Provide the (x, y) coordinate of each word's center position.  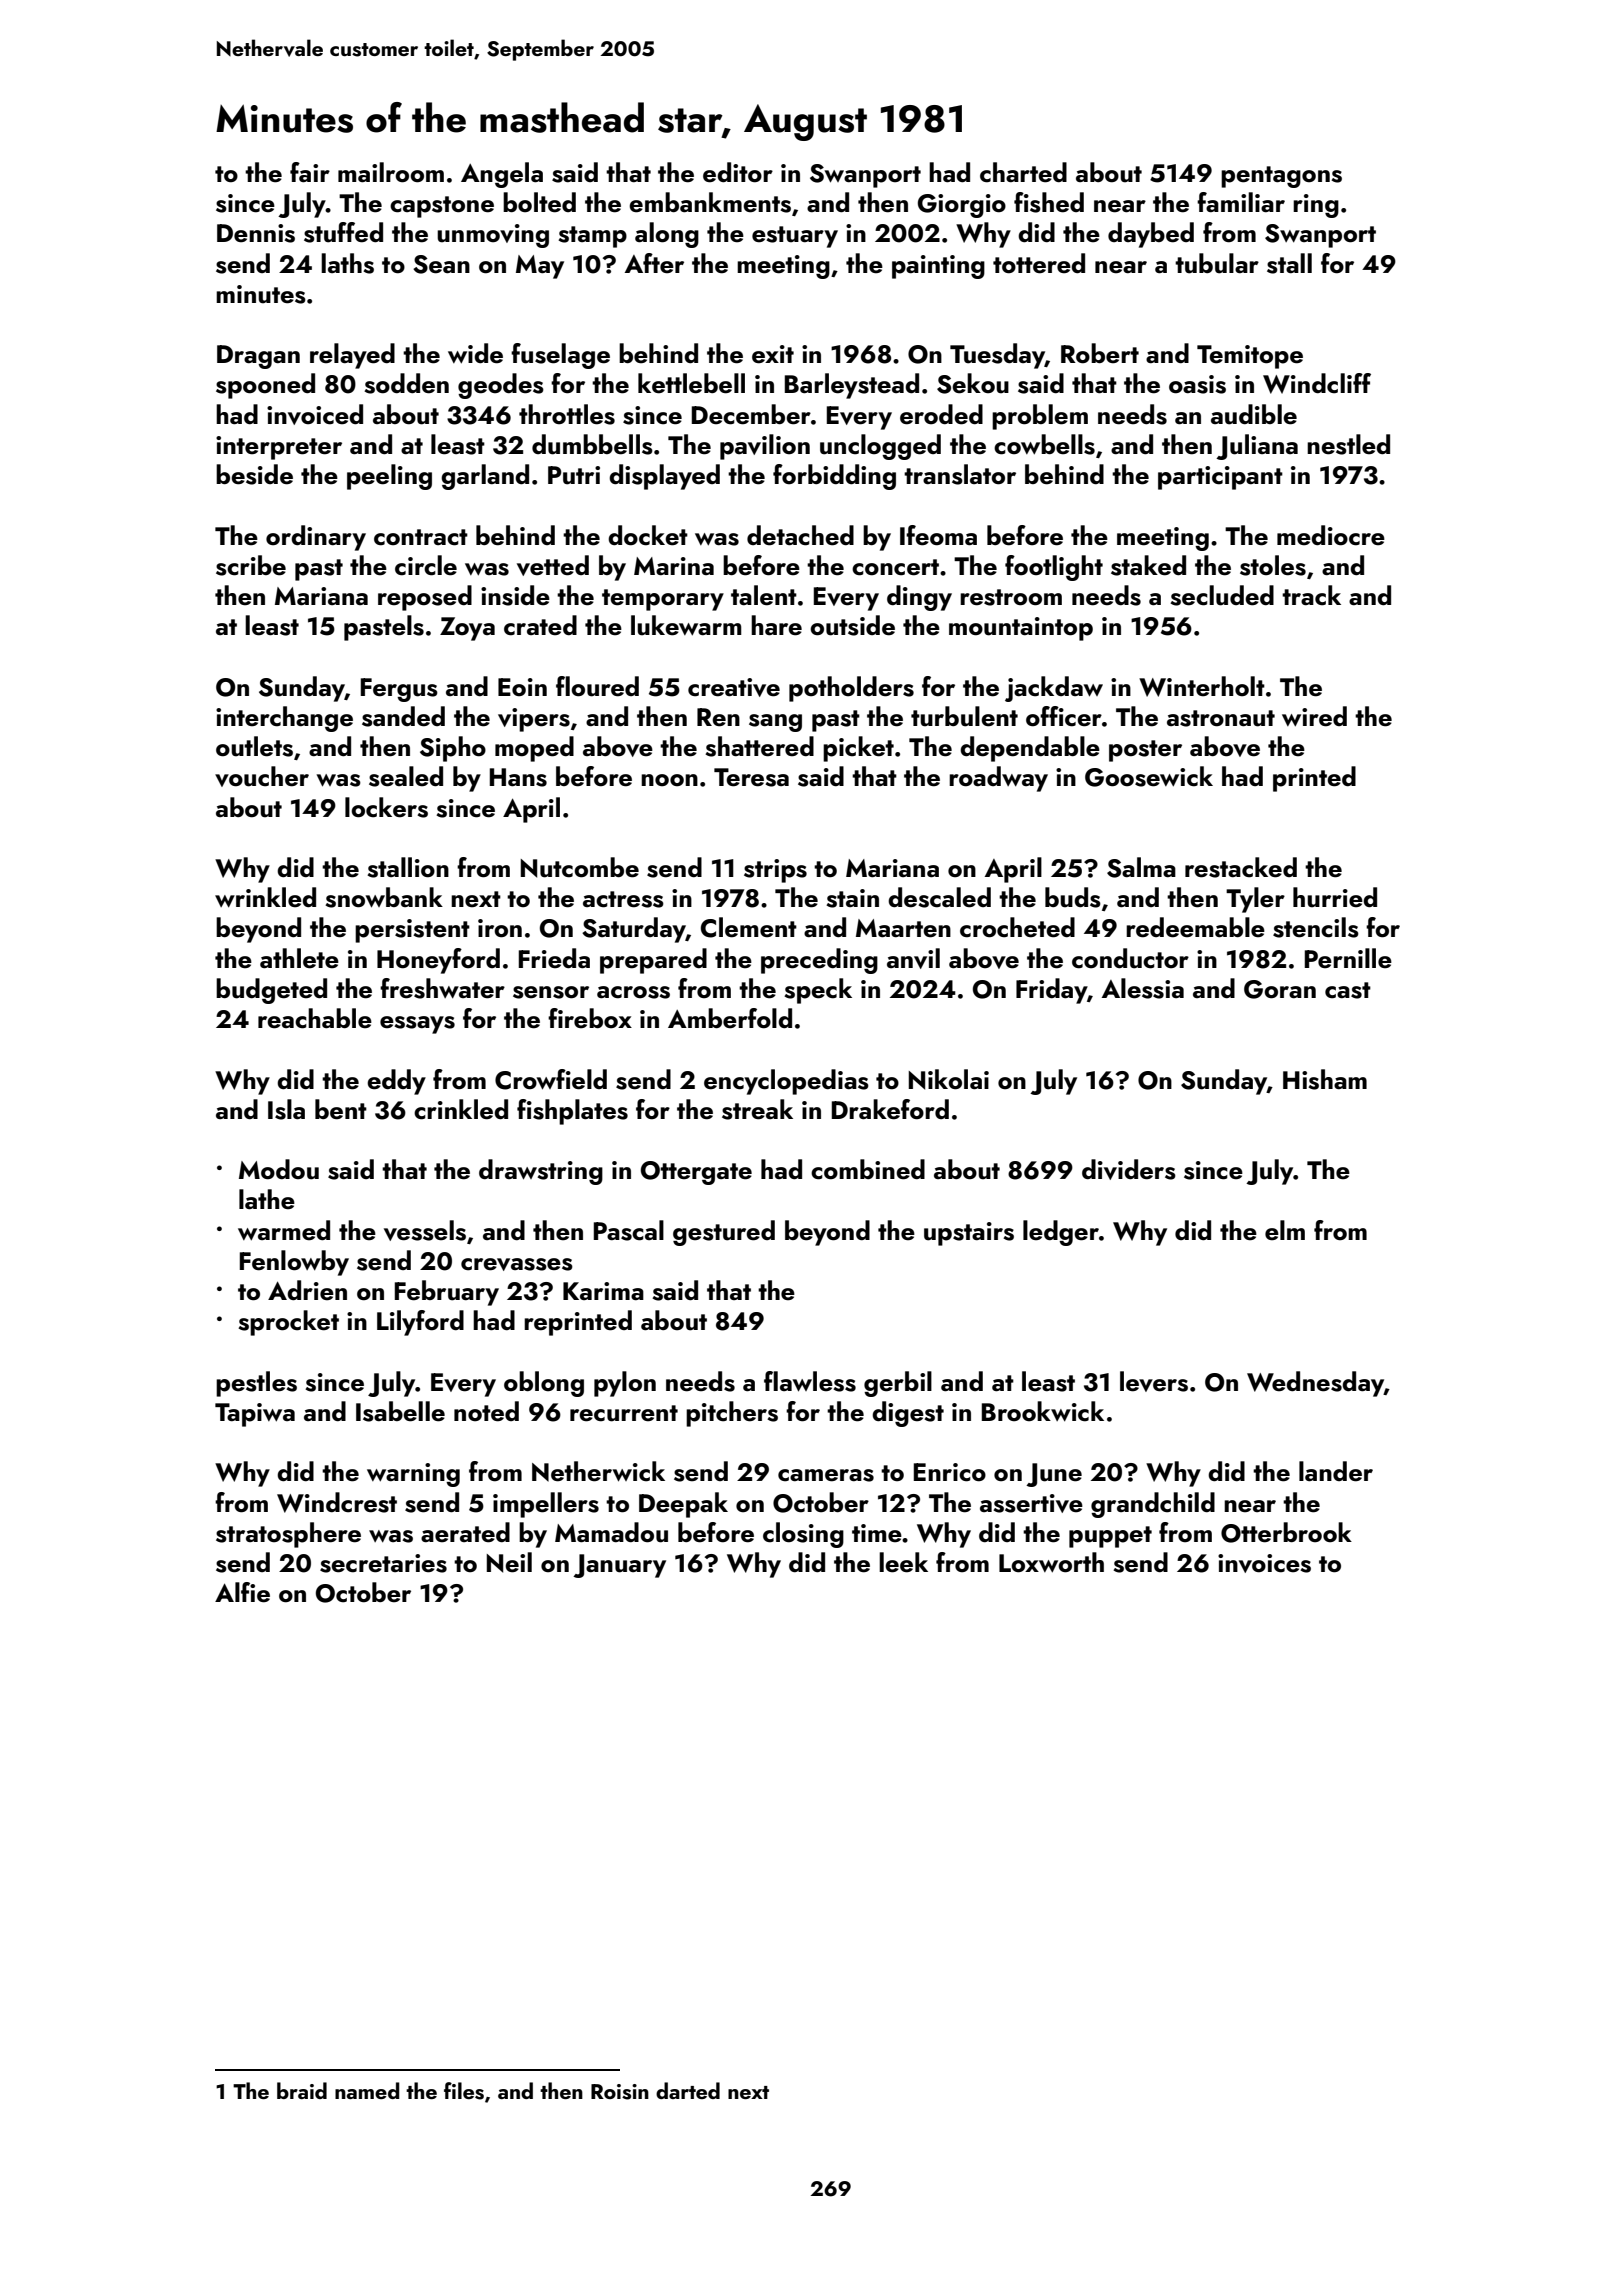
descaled (939, 897)
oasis (1197, 384)
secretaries (383, 1563)
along (667, 235)
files (464, 2091)
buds (1073, 897)
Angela (502, 175)
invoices (1264, 1563)
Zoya (467, 629)
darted (688, 2090)
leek (903, 1562)
